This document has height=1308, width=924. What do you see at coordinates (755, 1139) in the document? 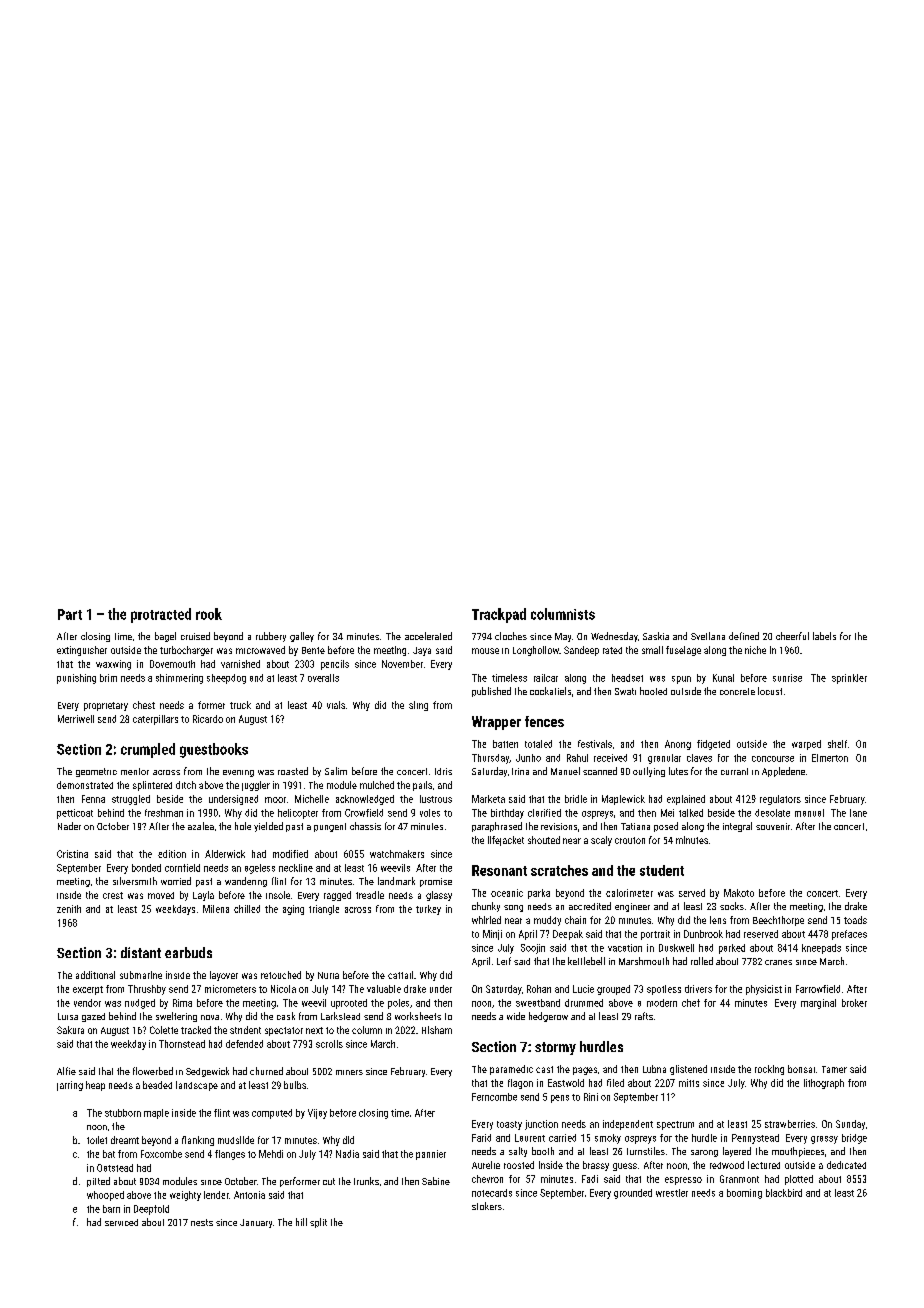
I see `Pennystead` at bounding box center [755, 1139].
